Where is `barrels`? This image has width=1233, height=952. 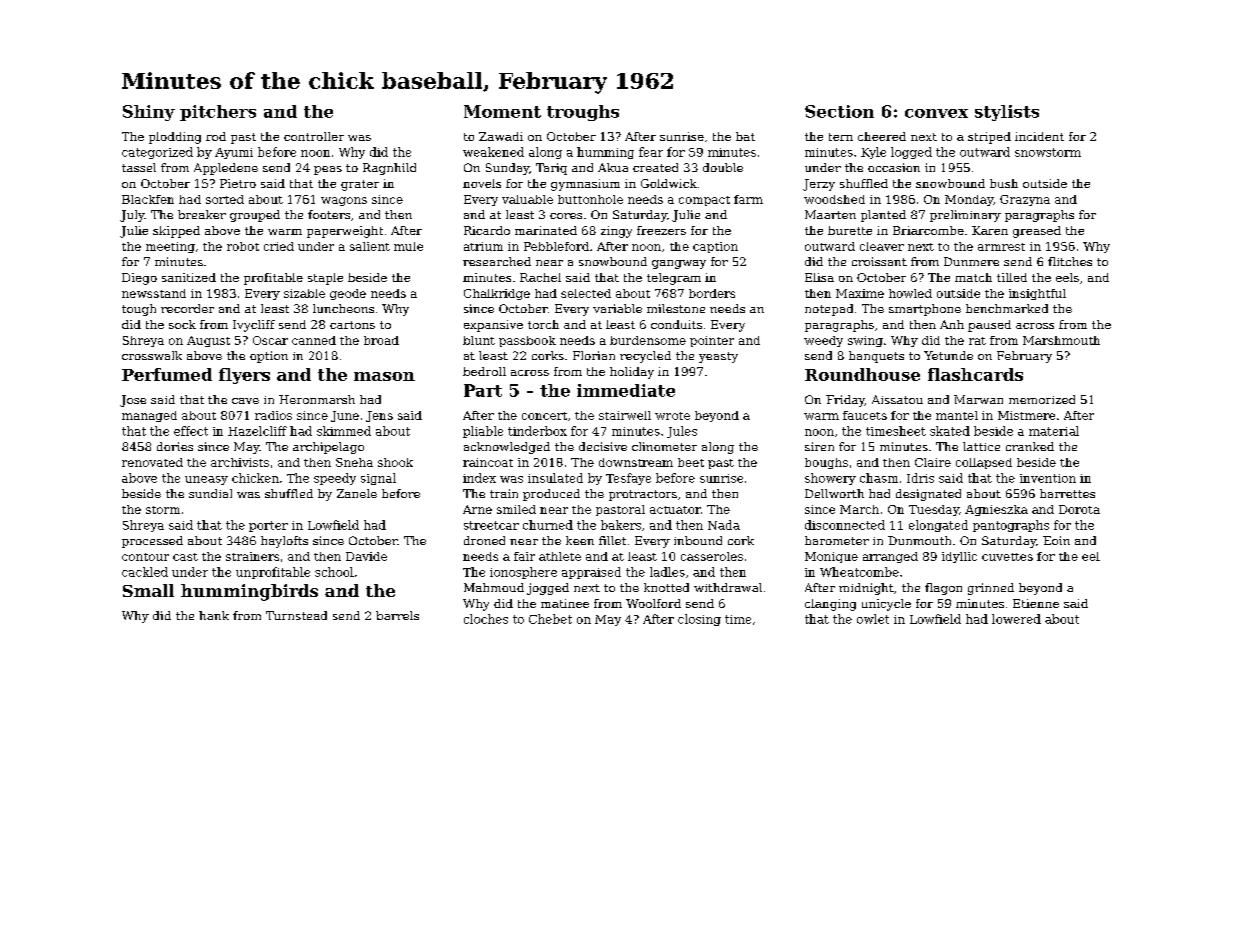 barrels is located at coordinates (397, 615).
